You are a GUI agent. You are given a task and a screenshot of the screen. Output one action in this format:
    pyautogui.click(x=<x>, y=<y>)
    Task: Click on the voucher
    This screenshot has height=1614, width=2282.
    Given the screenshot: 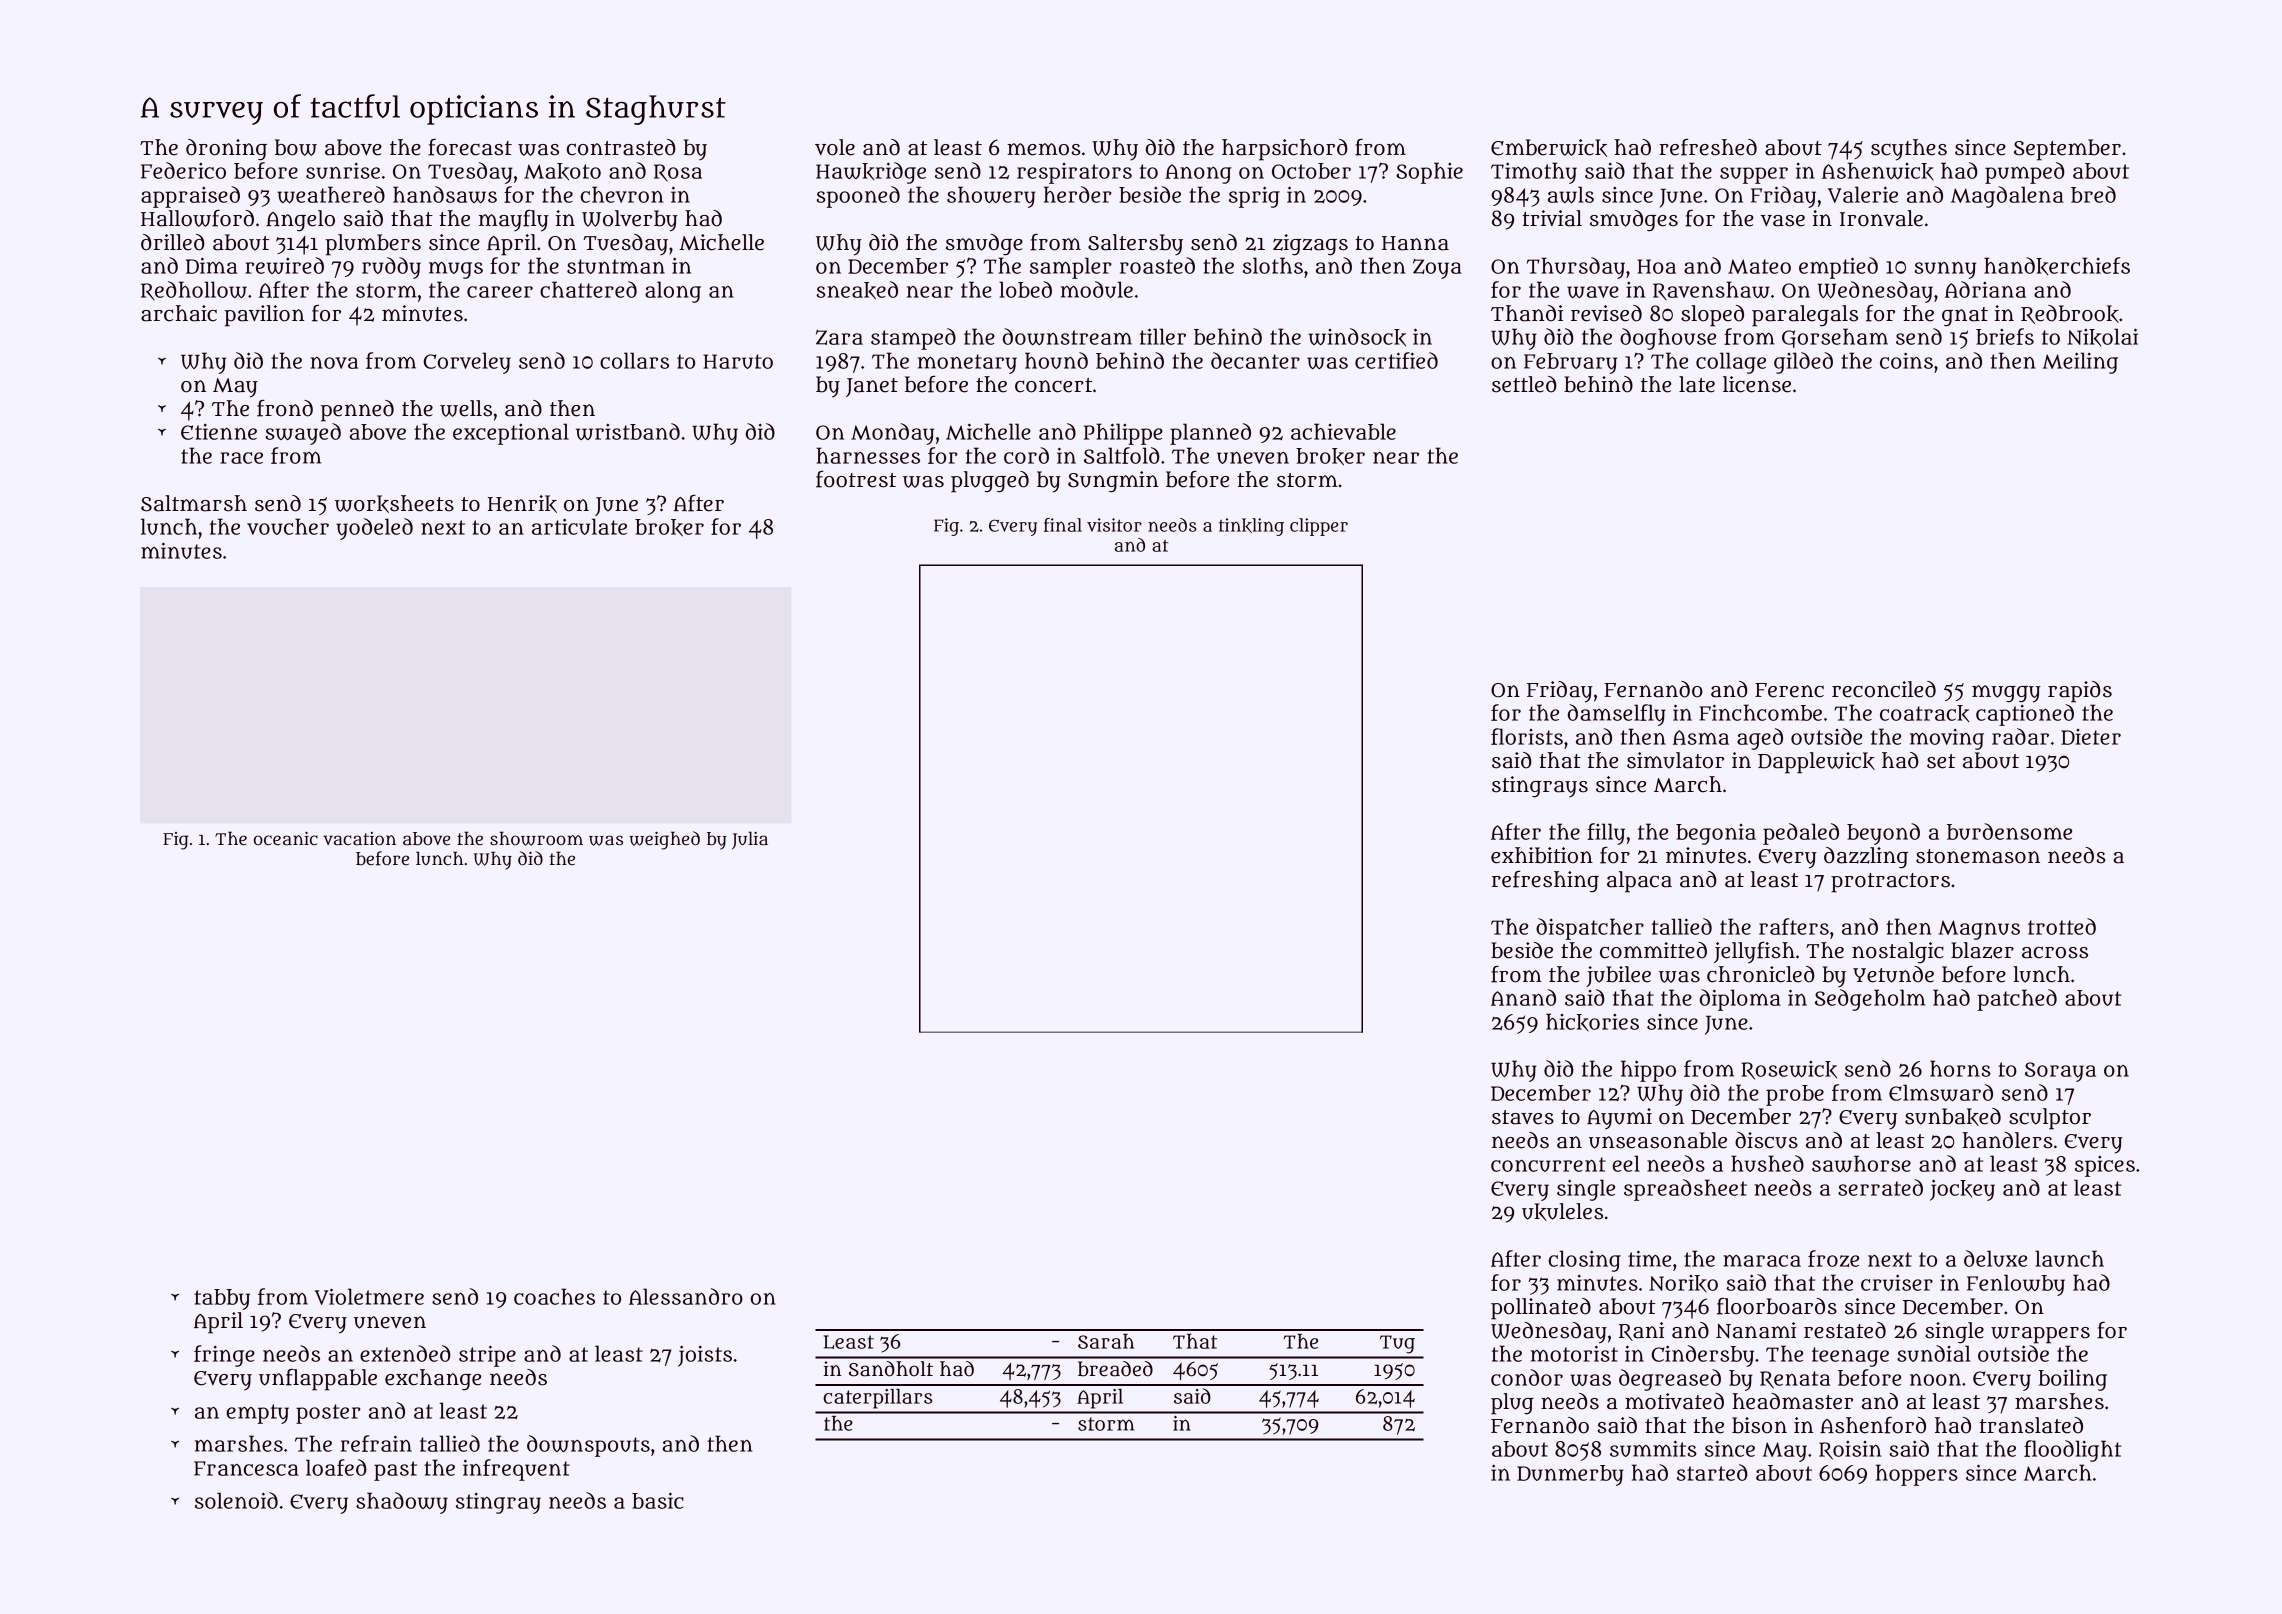 What is the action you would take?
    pyautogui.click(x=288, y=526)
